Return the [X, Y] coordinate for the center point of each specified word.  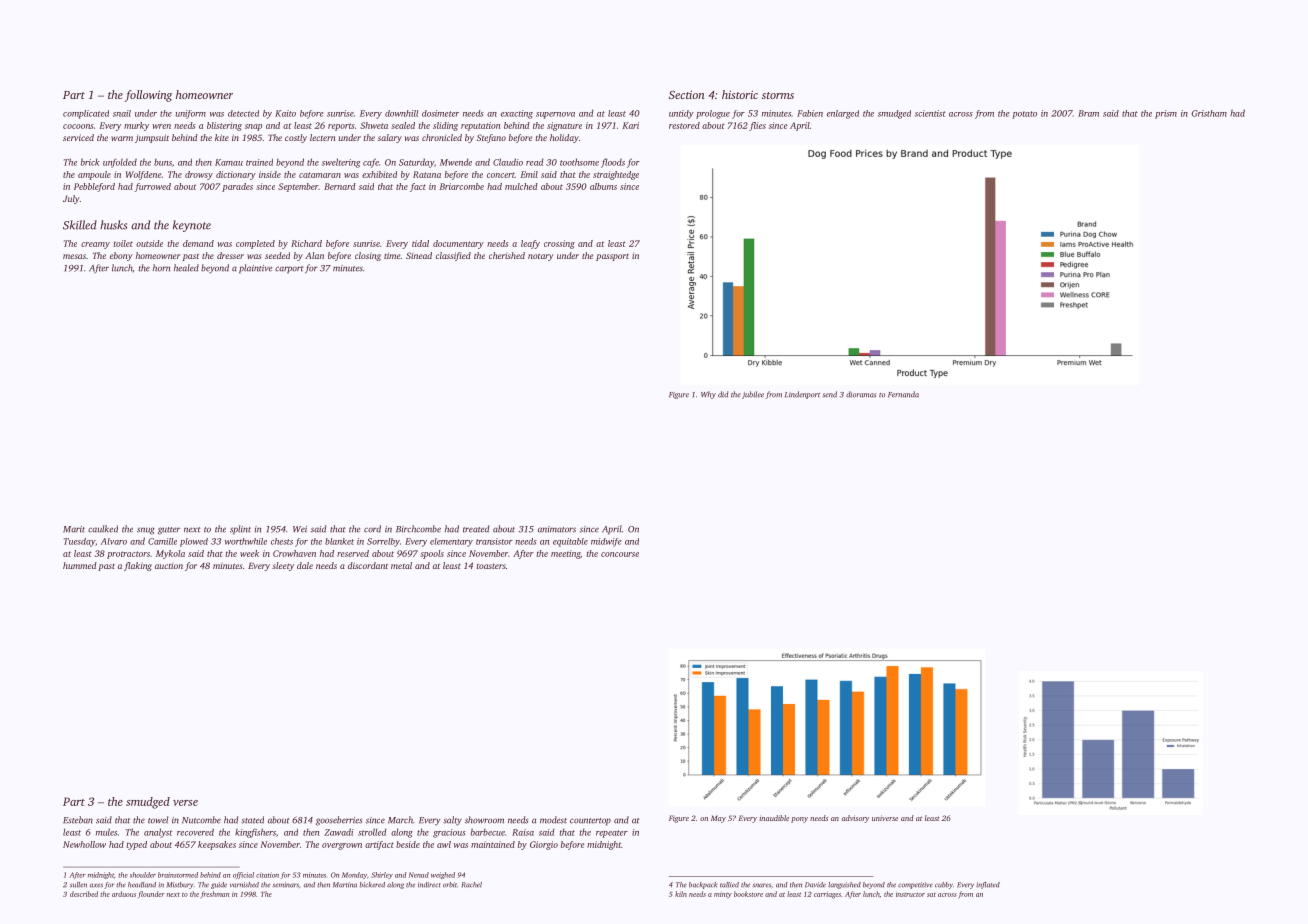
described [84, 894]
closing [368, 256]
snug [146, 531]
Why [708, 395]
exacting [517, 114]
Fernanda [903, 394]
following [148, 96]
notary [541, 257]
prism [1166, 114]
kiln [681, 894]
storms [778, 95]
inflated [988, 885]
